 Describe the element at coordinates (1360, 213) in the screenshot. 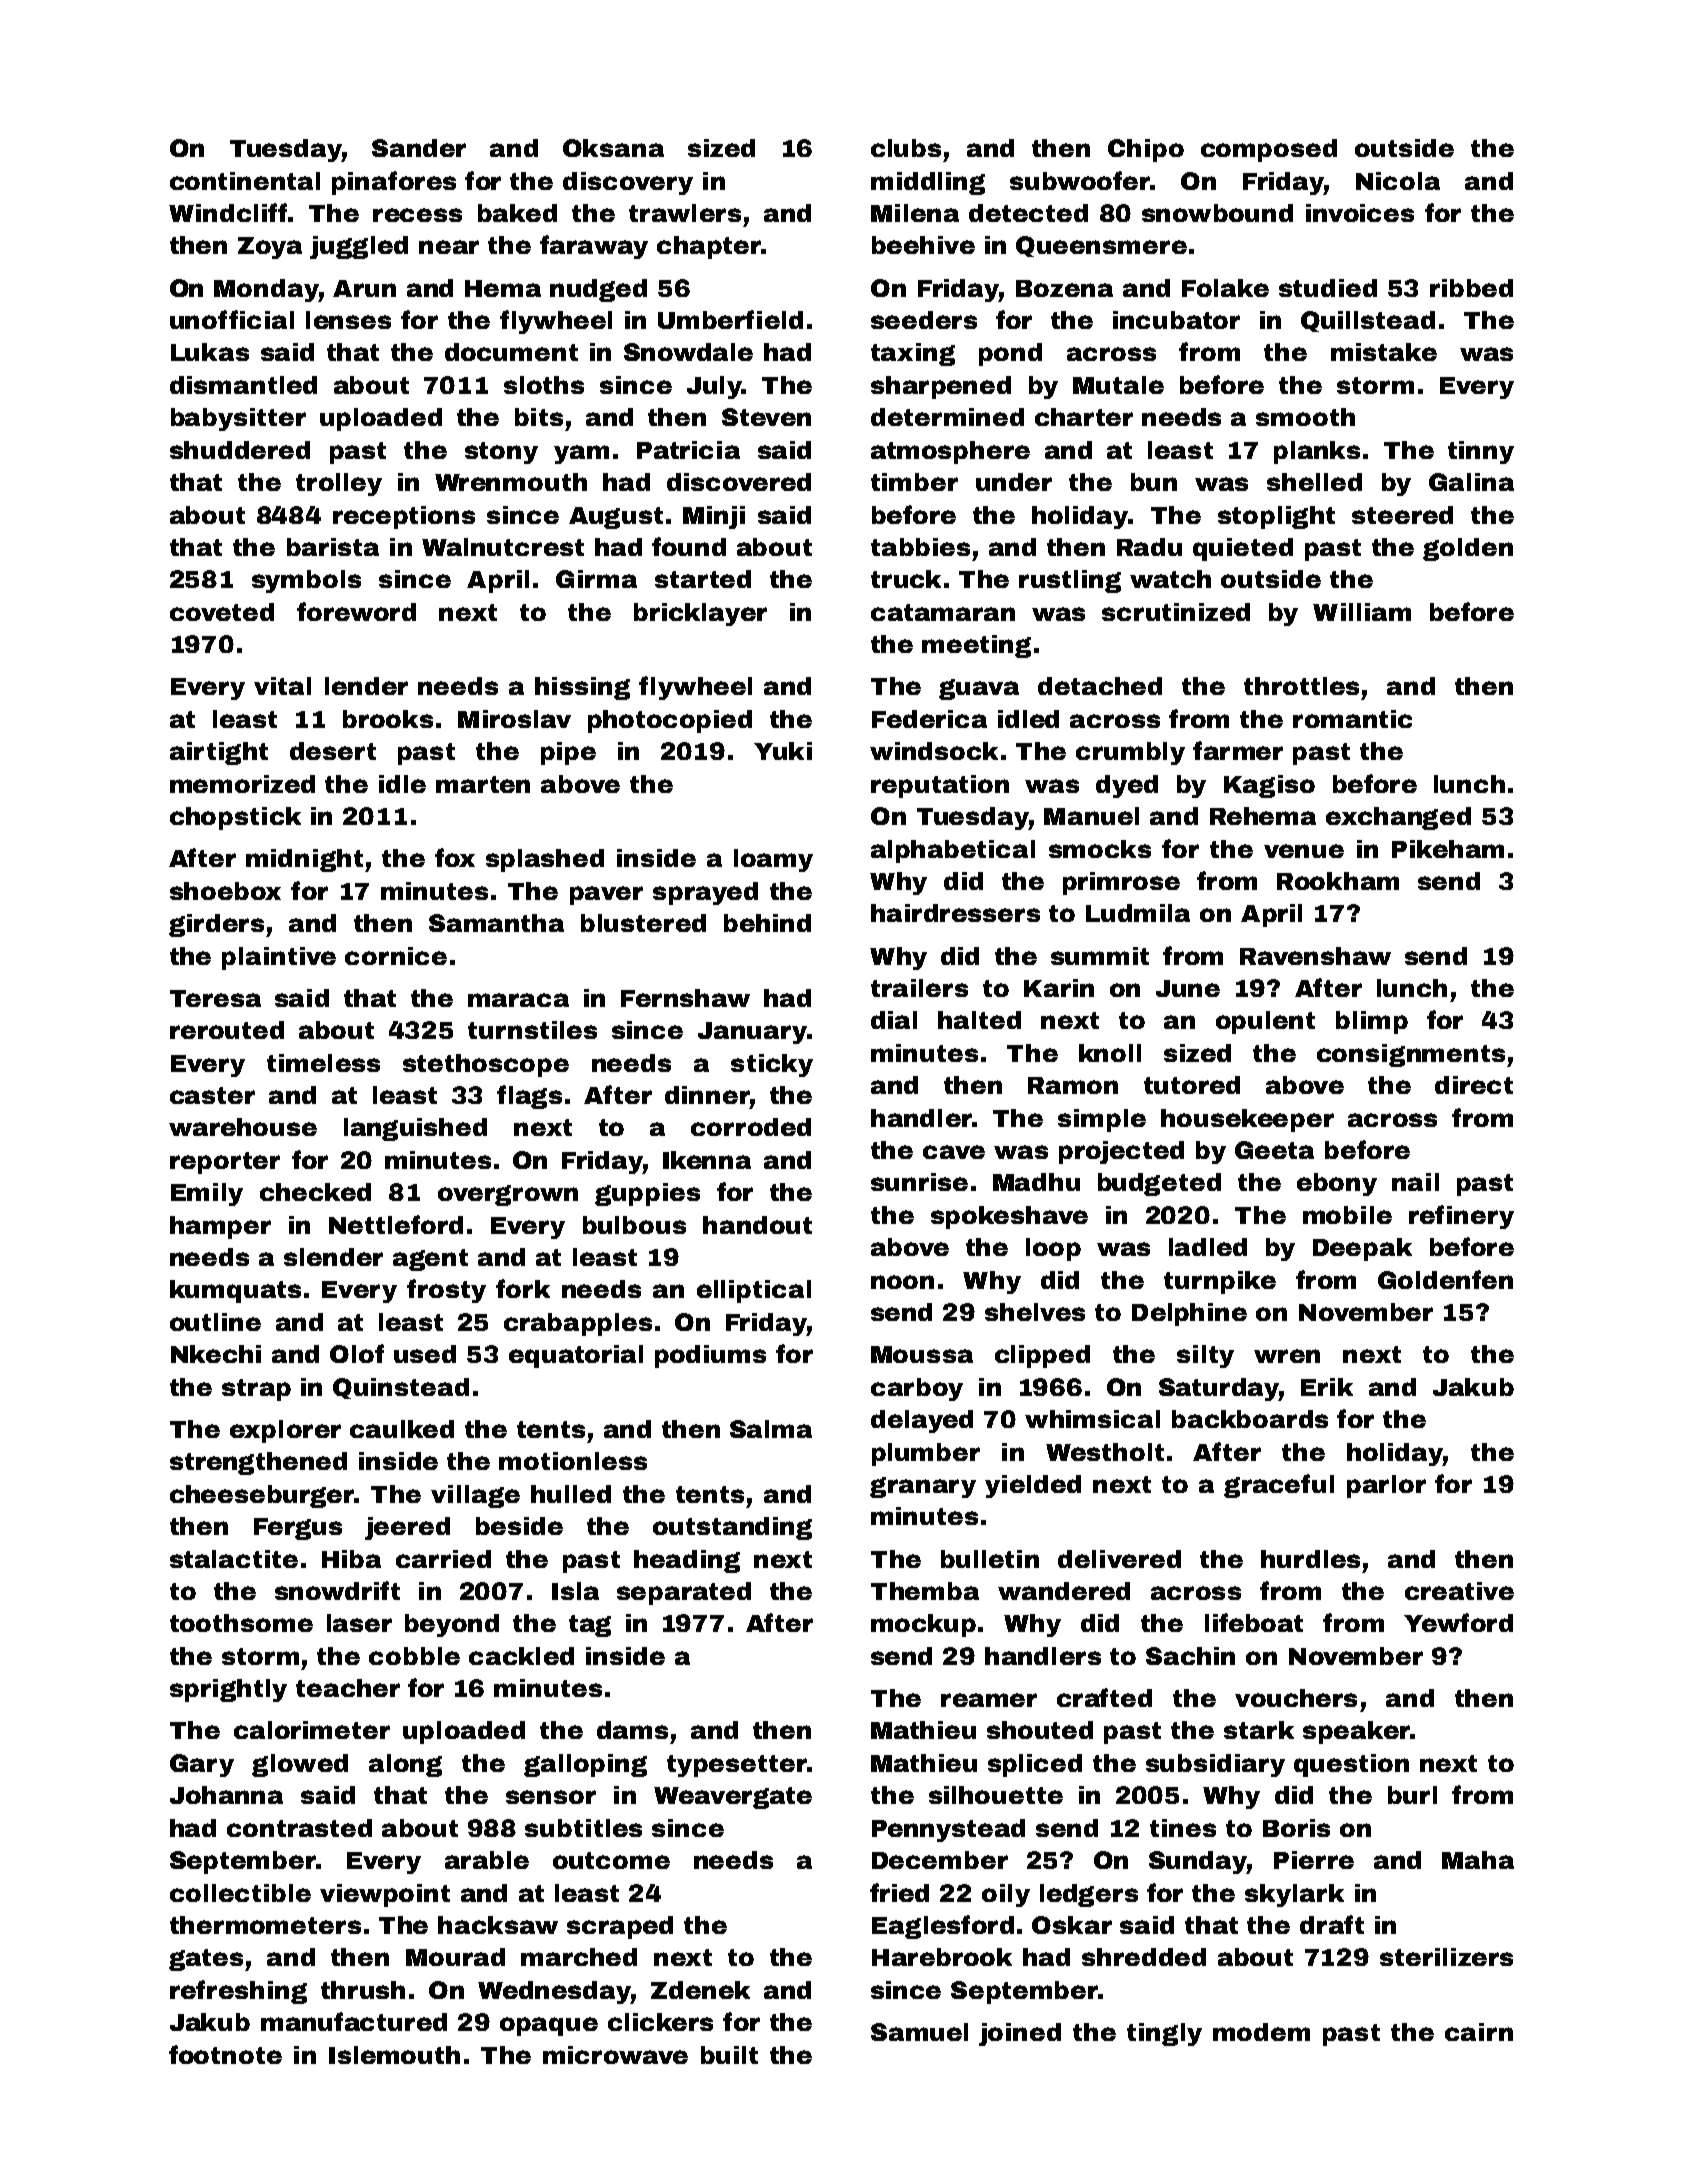

I see `invoices` at that location.
